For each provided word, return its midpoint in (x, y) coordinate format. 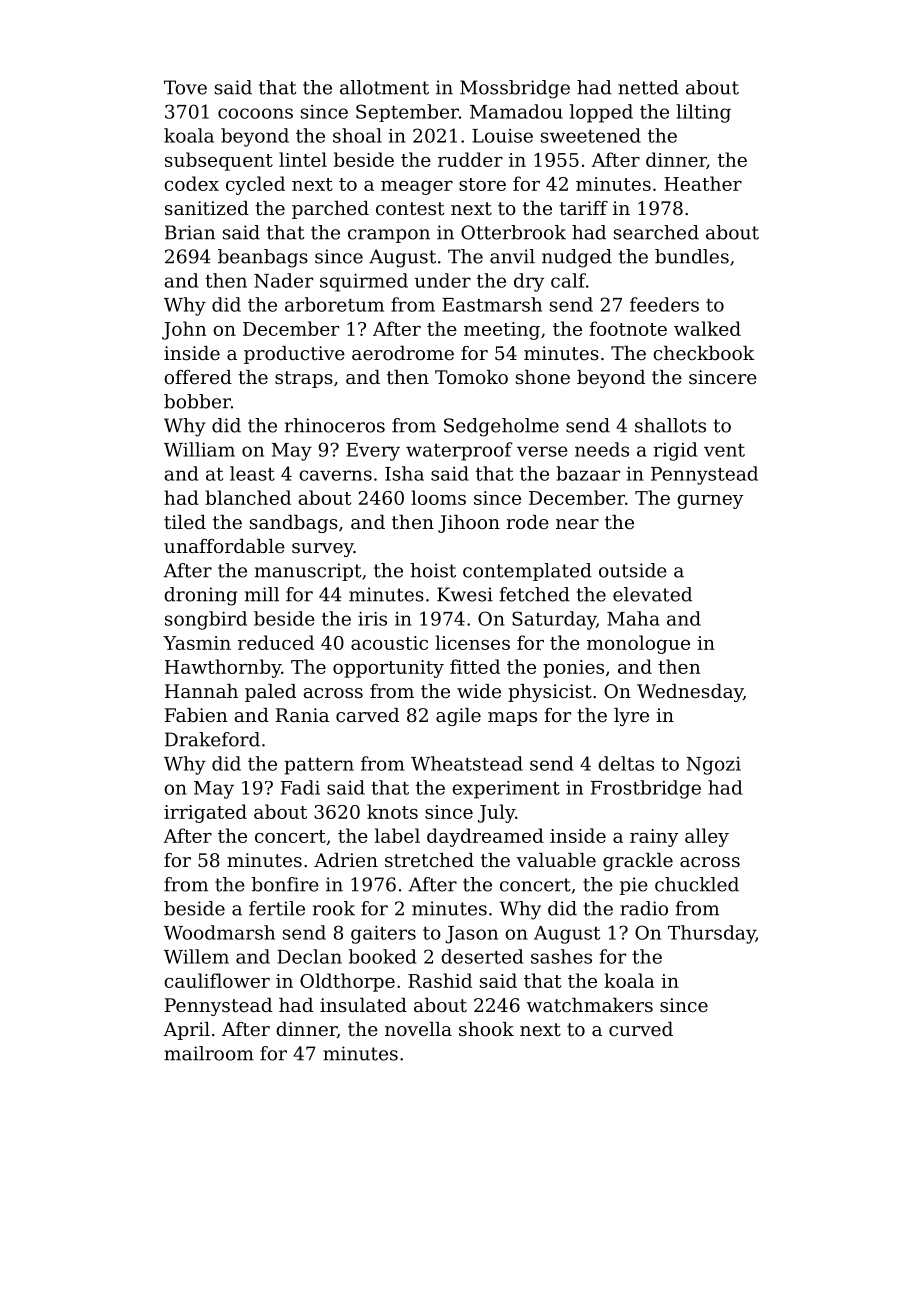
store (482, 184)
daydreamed (485, 837)
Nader (283, 280)
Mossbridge (515, 89)
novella (418, 1029)
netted (648, 87)
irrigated (205, 813)
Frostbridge (646, 789)
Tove (185, 87)
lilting (703, 113)
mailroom (209, 1053)
